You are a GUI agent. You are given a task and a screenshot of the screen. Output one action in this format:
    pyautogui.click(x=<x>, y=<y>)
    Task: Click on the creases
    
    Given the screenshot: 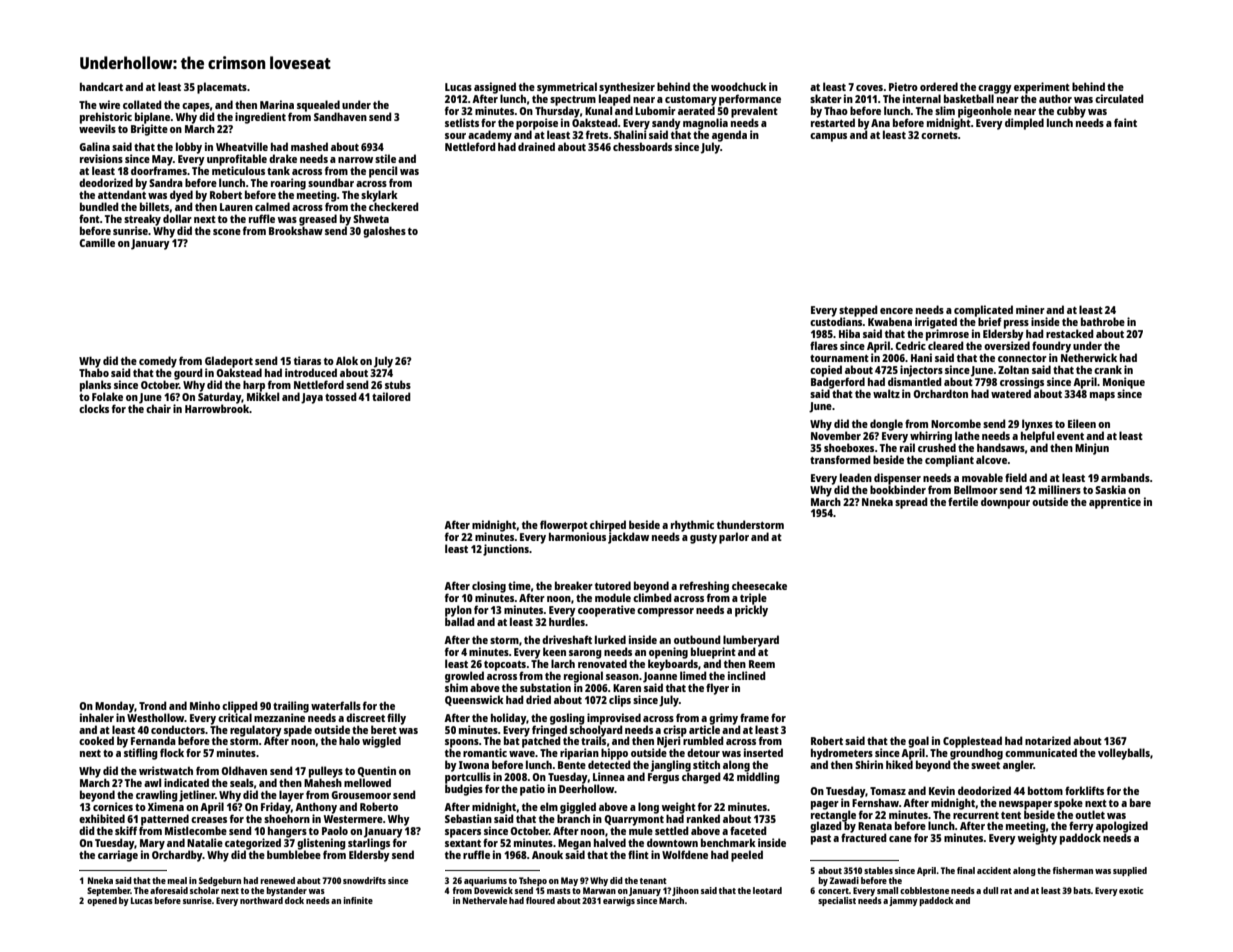 What is the action you would take?
    pyautogui.click(x=209, y=820)
